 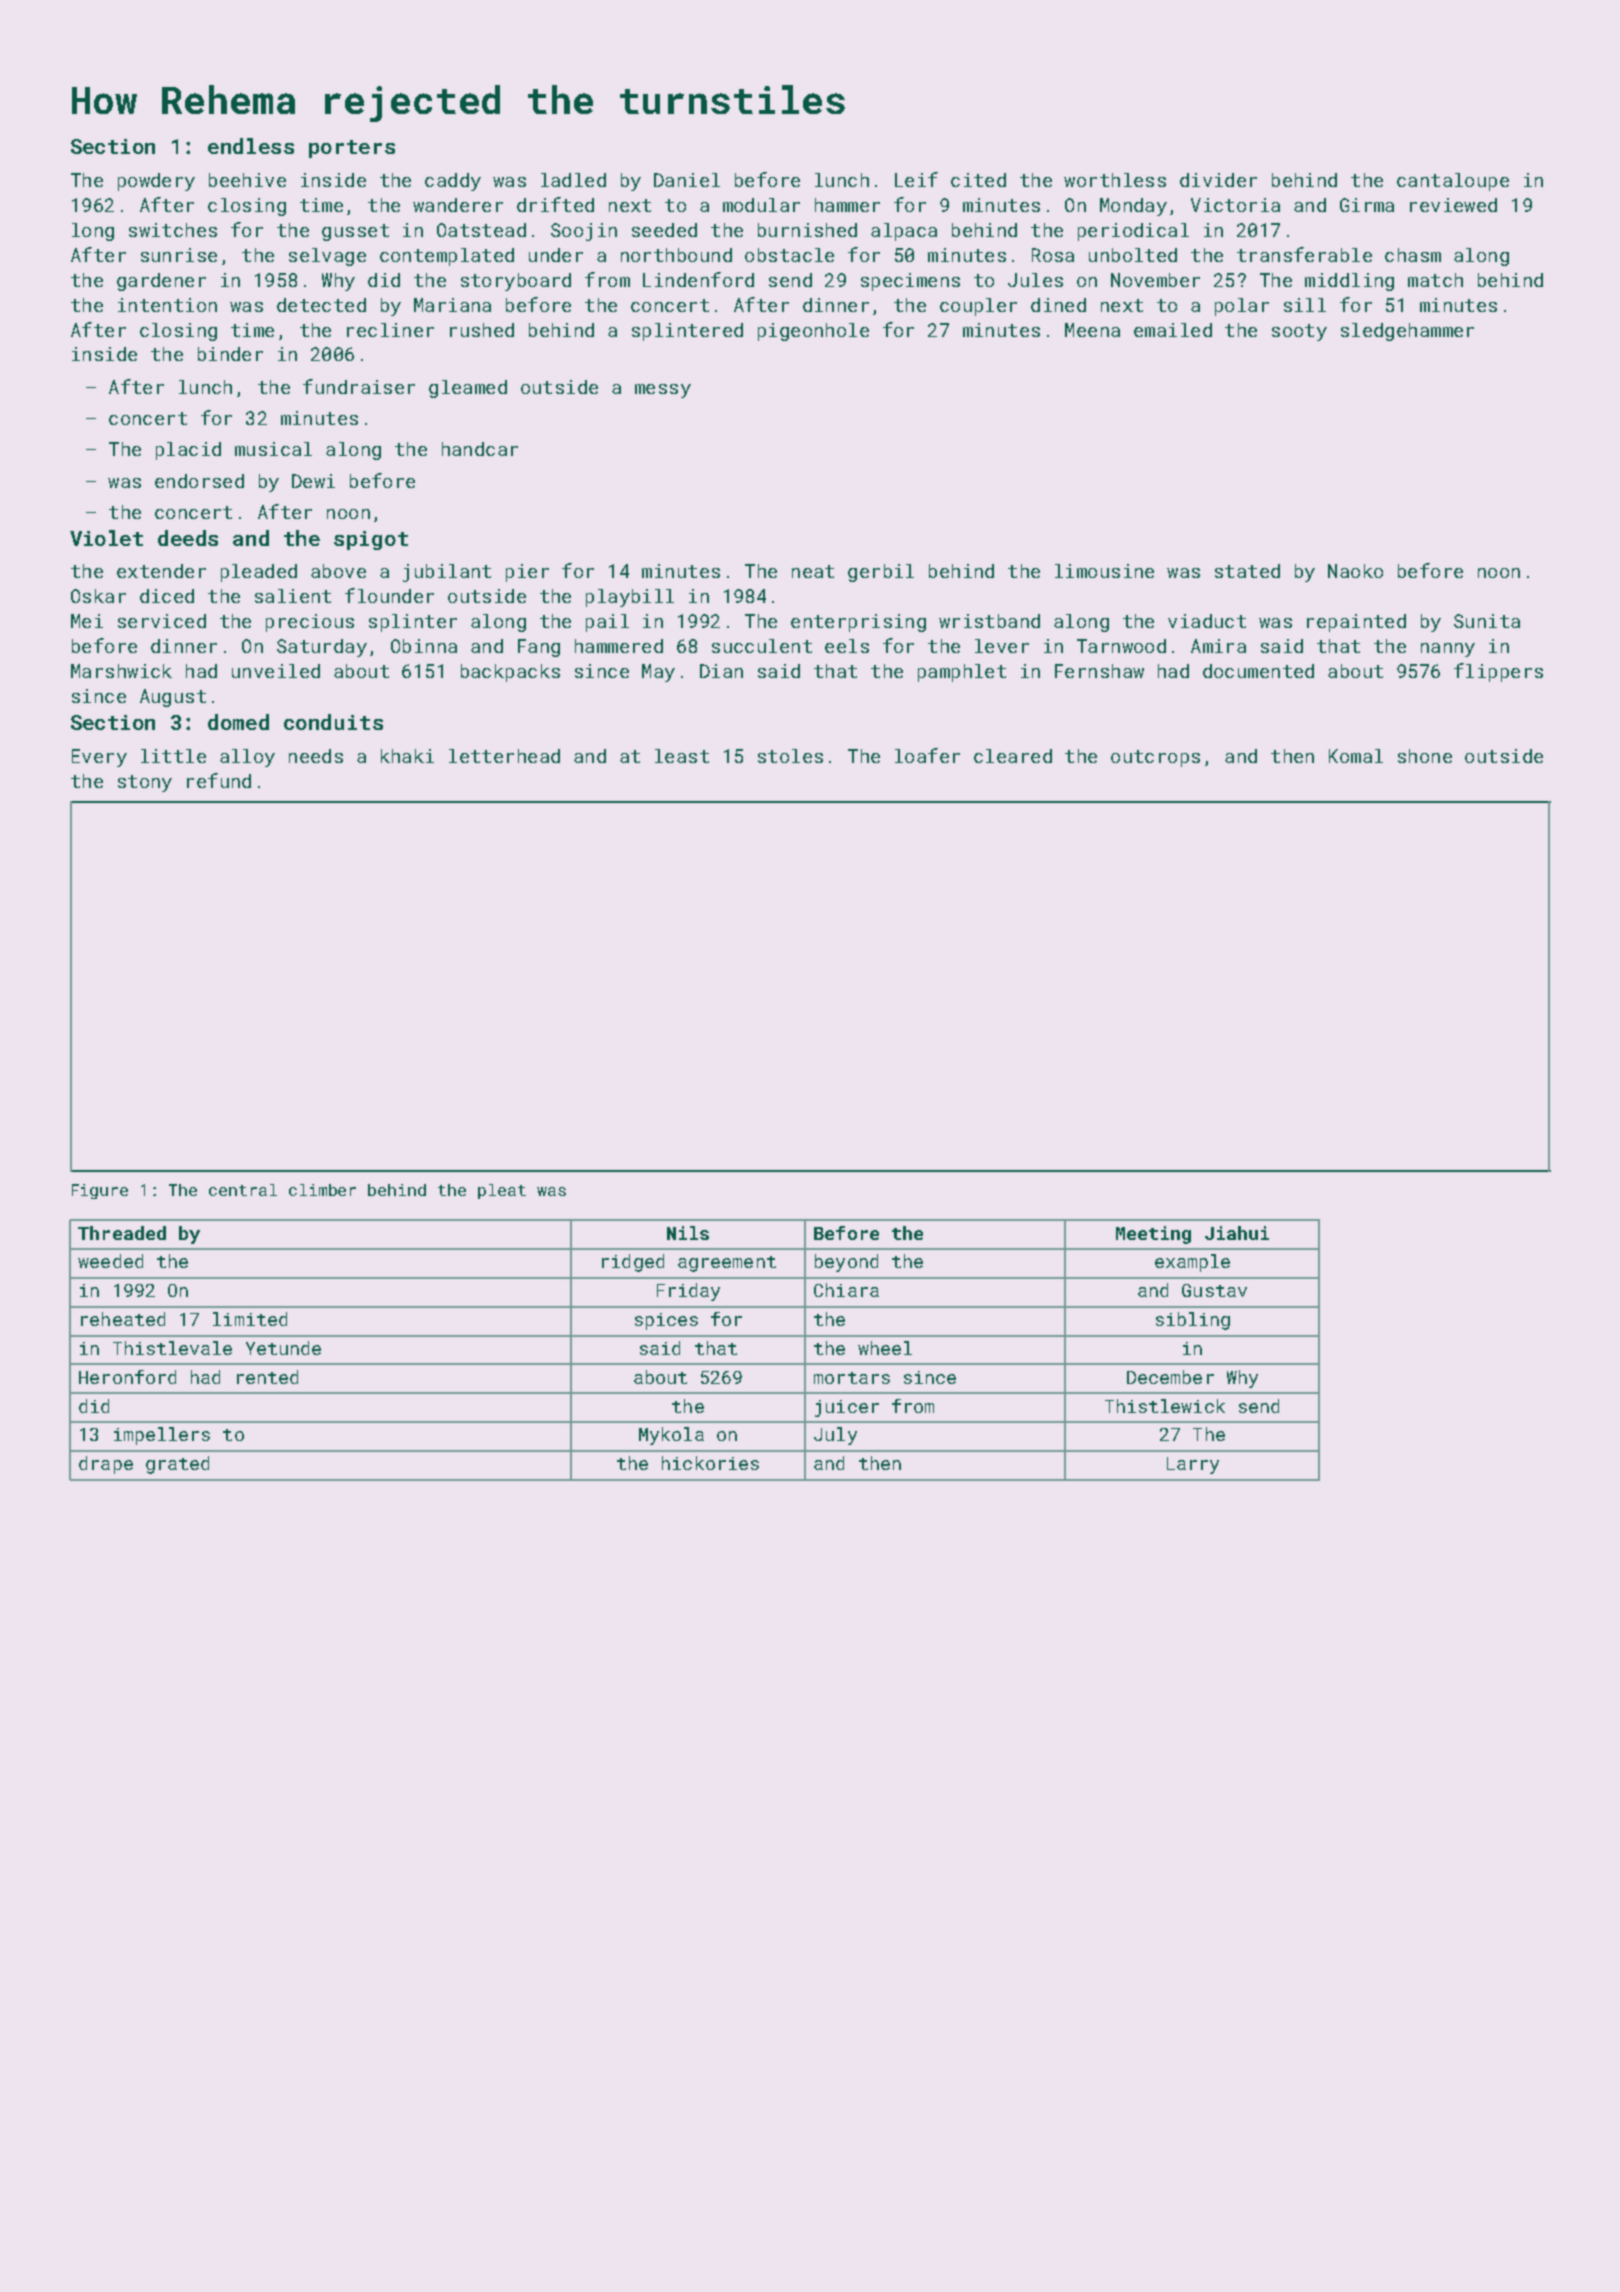 What do you see at coordinates (177, 1465) in the screenshot?
I see `grated` at bounding box center [177, 1465].
